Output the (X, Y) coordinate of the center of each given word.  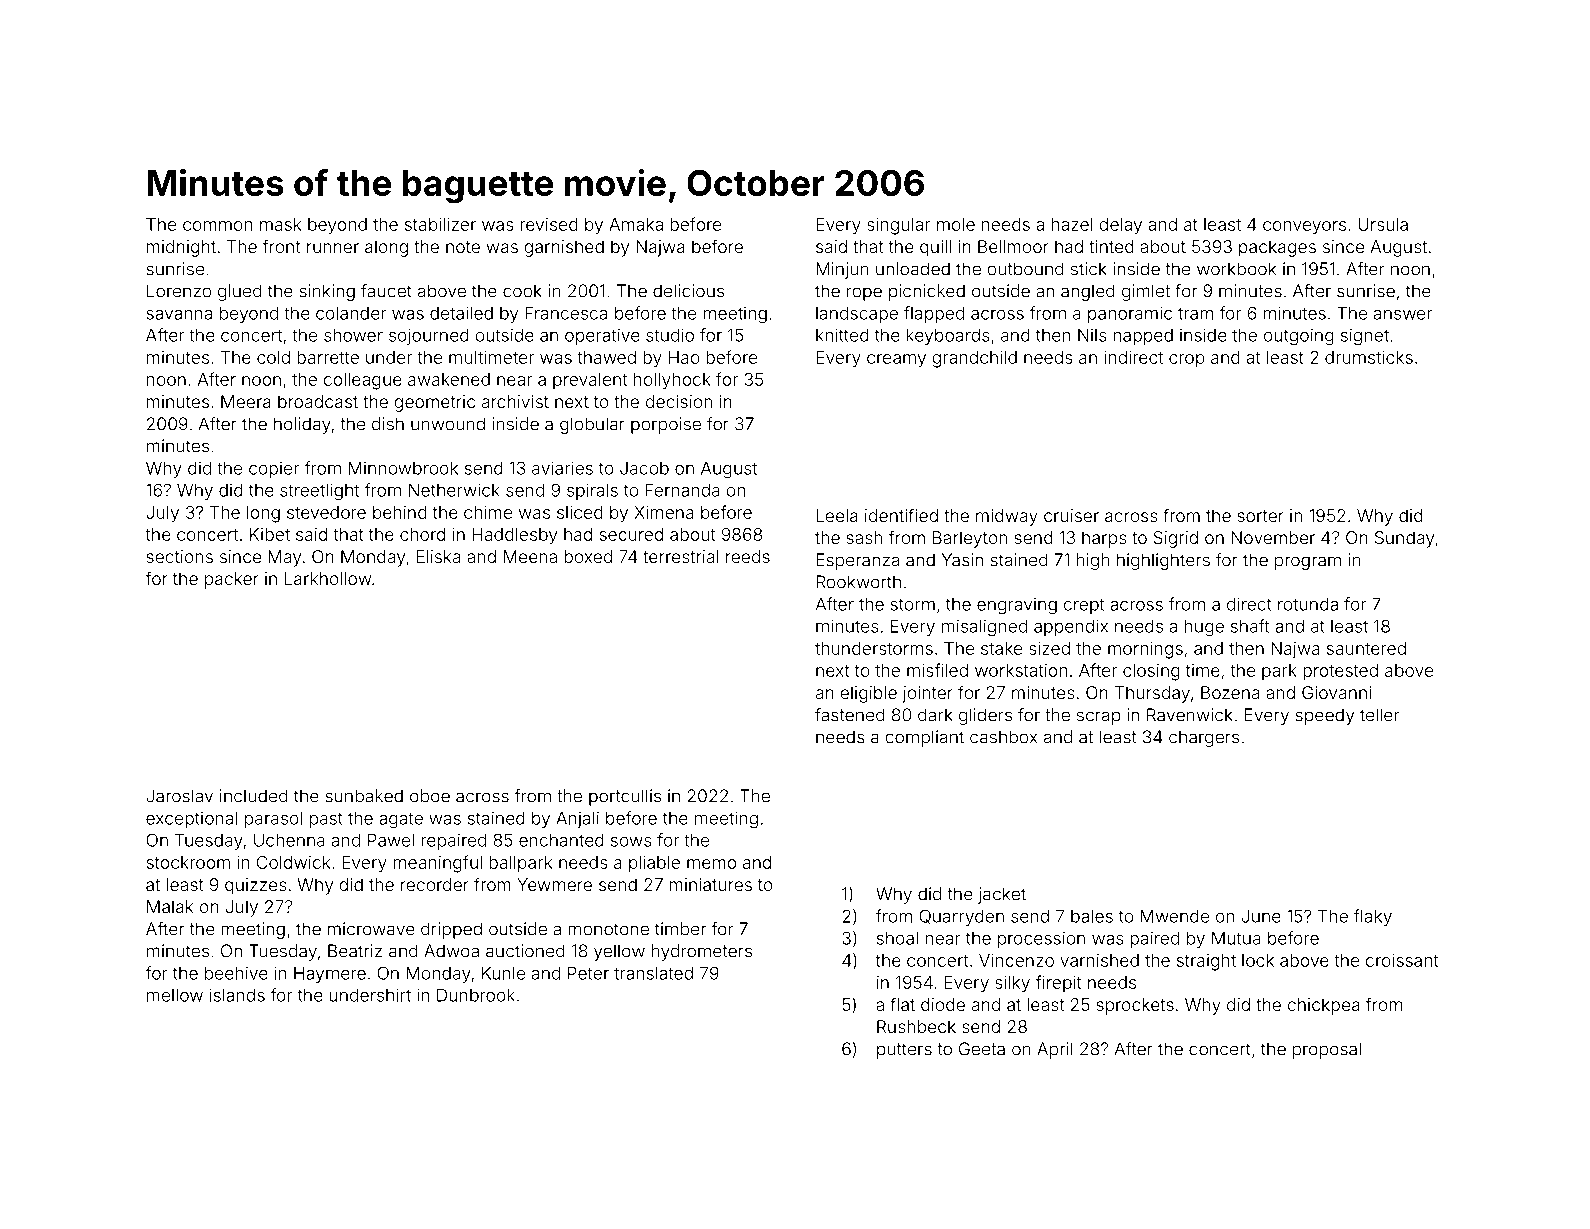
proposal (1327, 1050)
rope (864, 294)
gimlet (1146, 292)
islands (237, 995)
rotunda (1308, 604)
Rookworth (858, 582)
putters (904, 1051)
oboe (430, 796)
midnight (181, 248)
